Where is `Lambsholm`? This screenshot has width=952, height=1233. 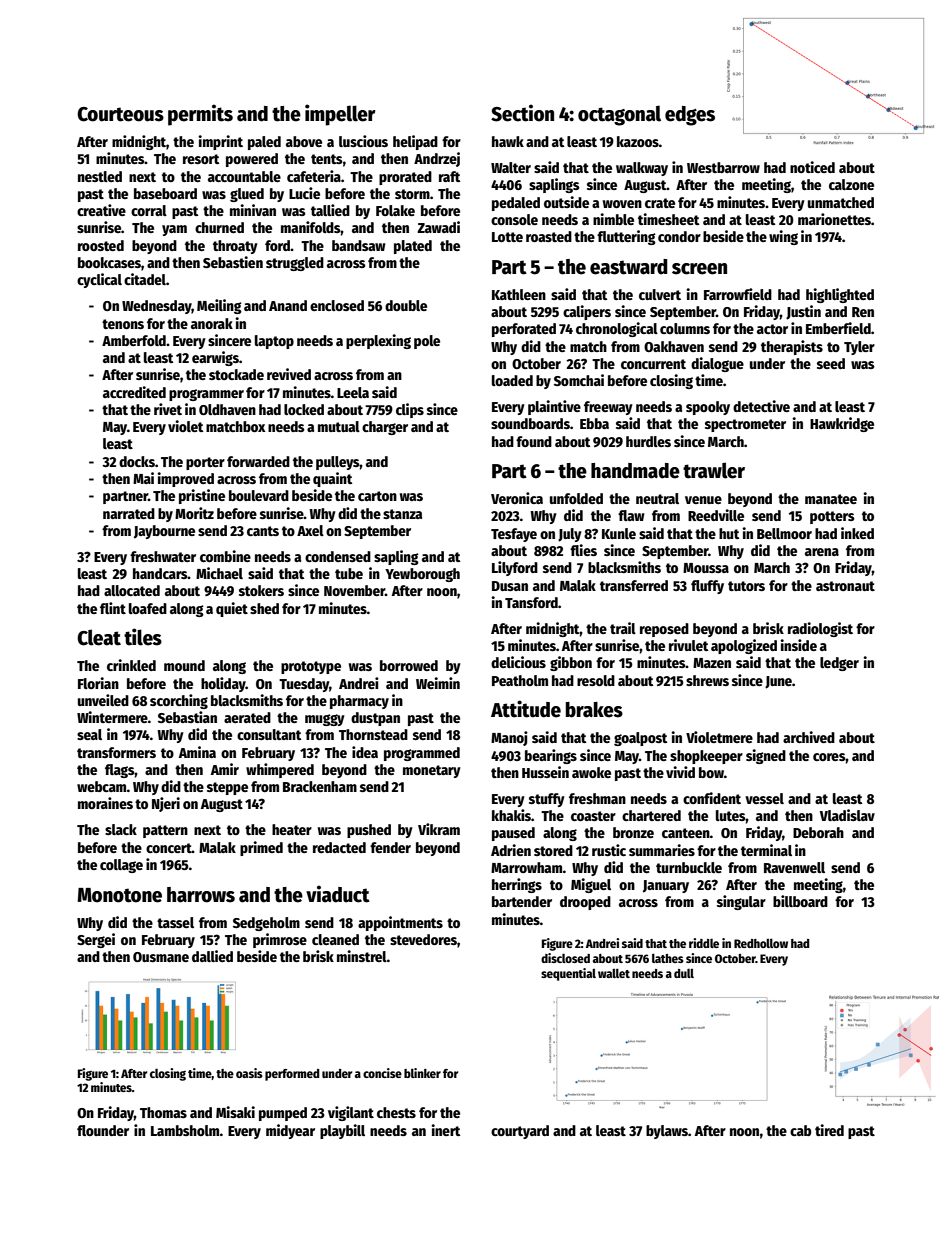
Lambsholm is located at coordinates (185, 1130).
